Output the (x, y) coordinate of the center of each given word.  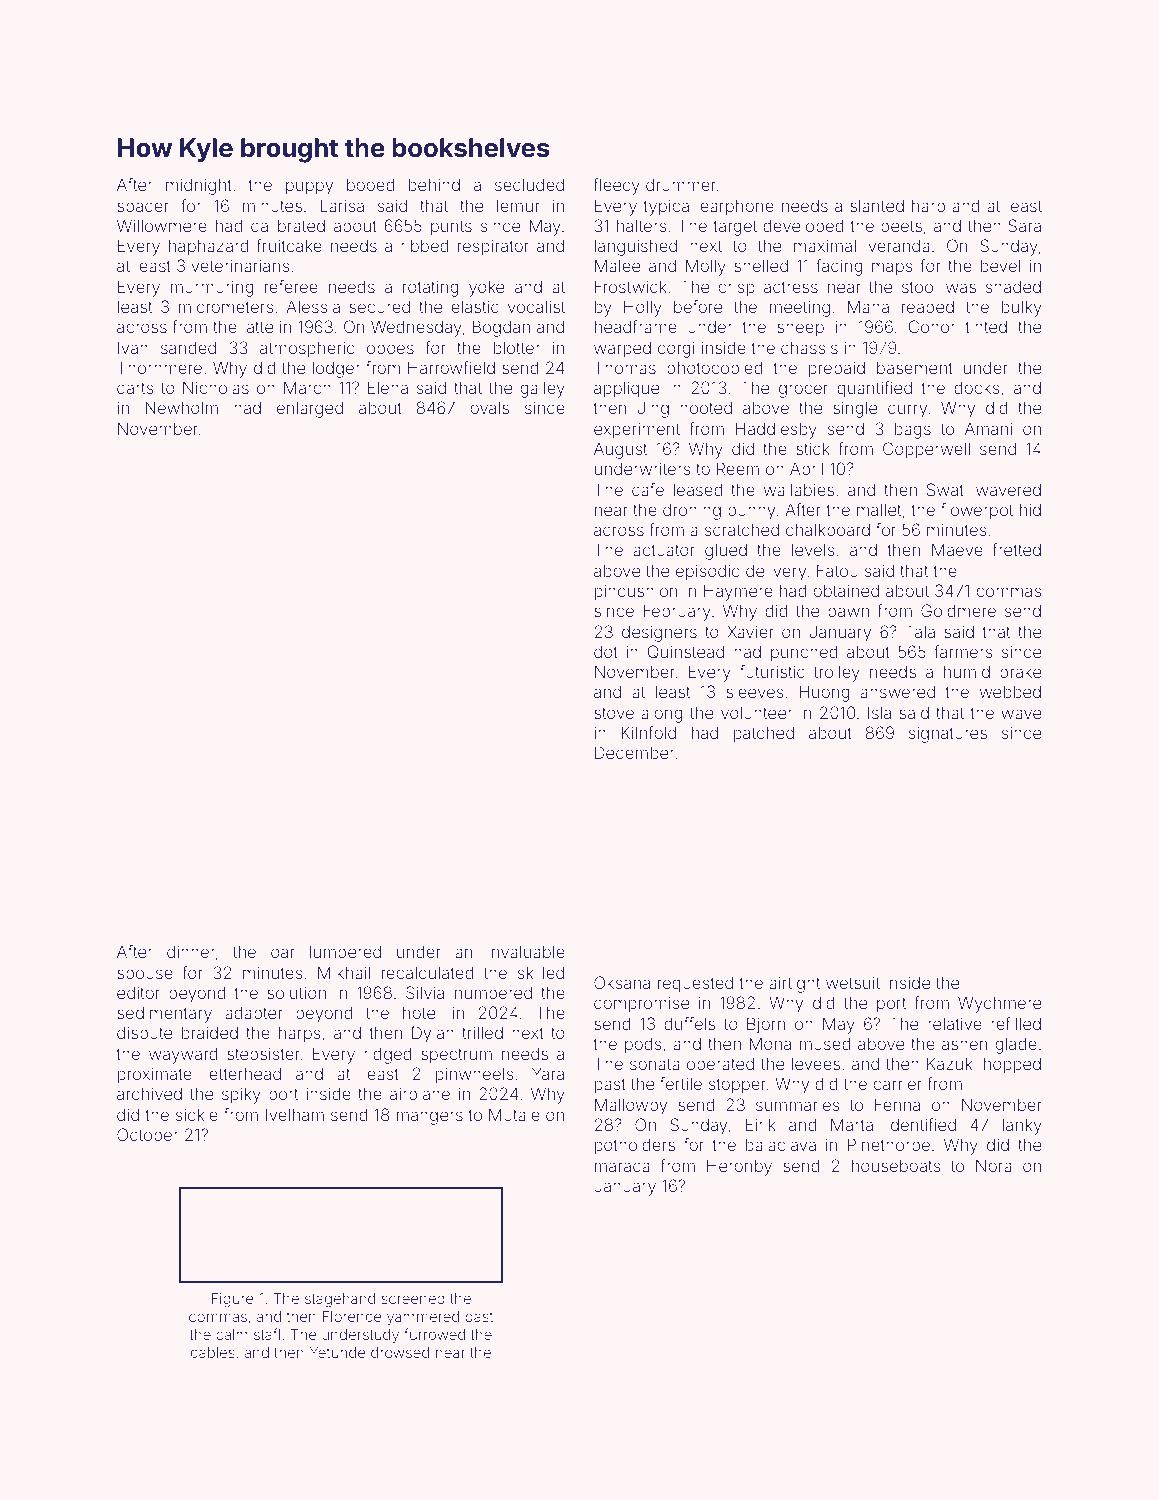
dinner (191, 951)
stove (614, 713)
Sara (1024, 225)
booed (371, 184)
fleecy (617, 186)
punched (804, 654)
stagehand (340, 1300)
